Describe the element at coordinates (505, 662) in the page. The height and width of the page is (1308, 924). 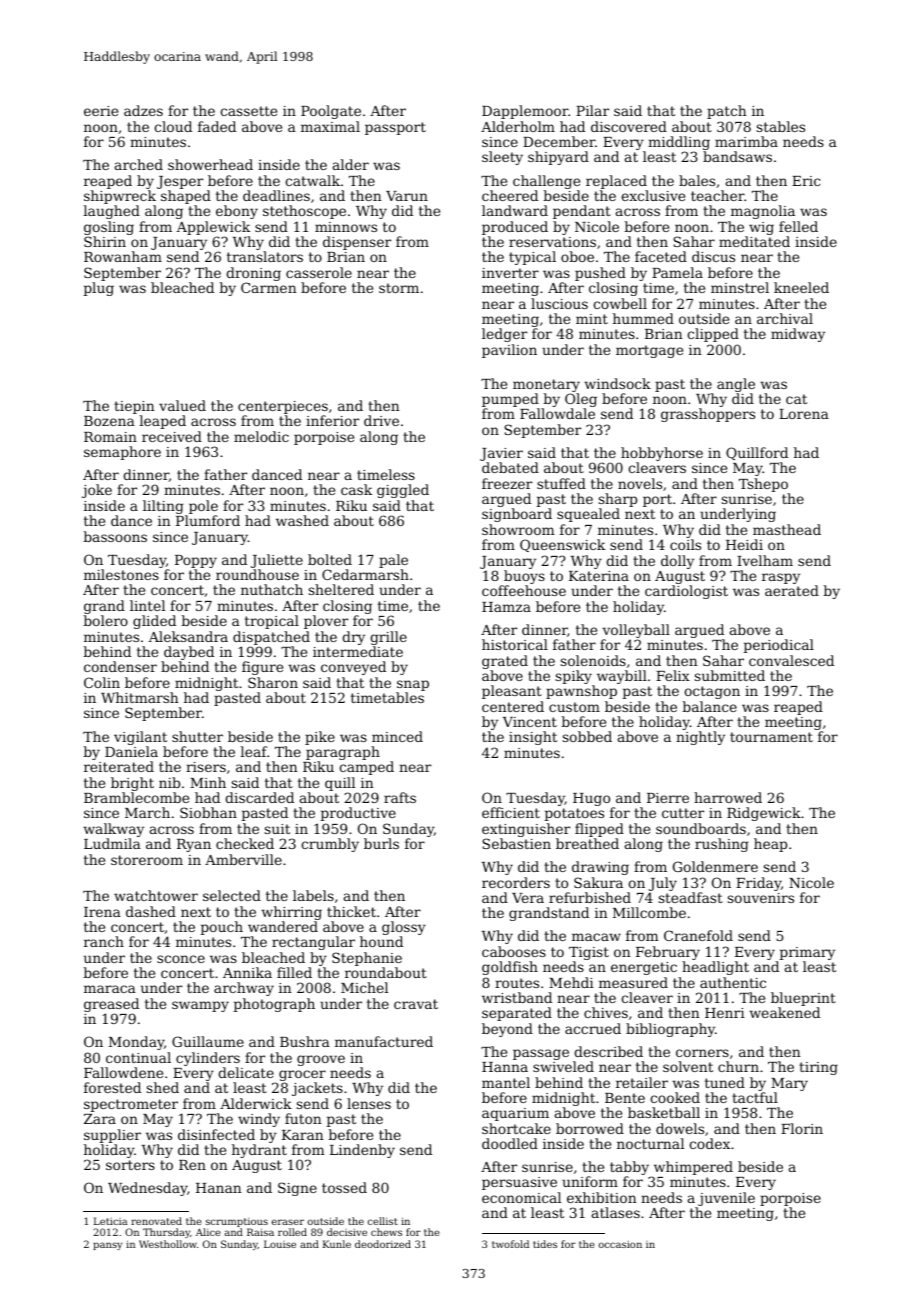
I see `grated` at that location.
